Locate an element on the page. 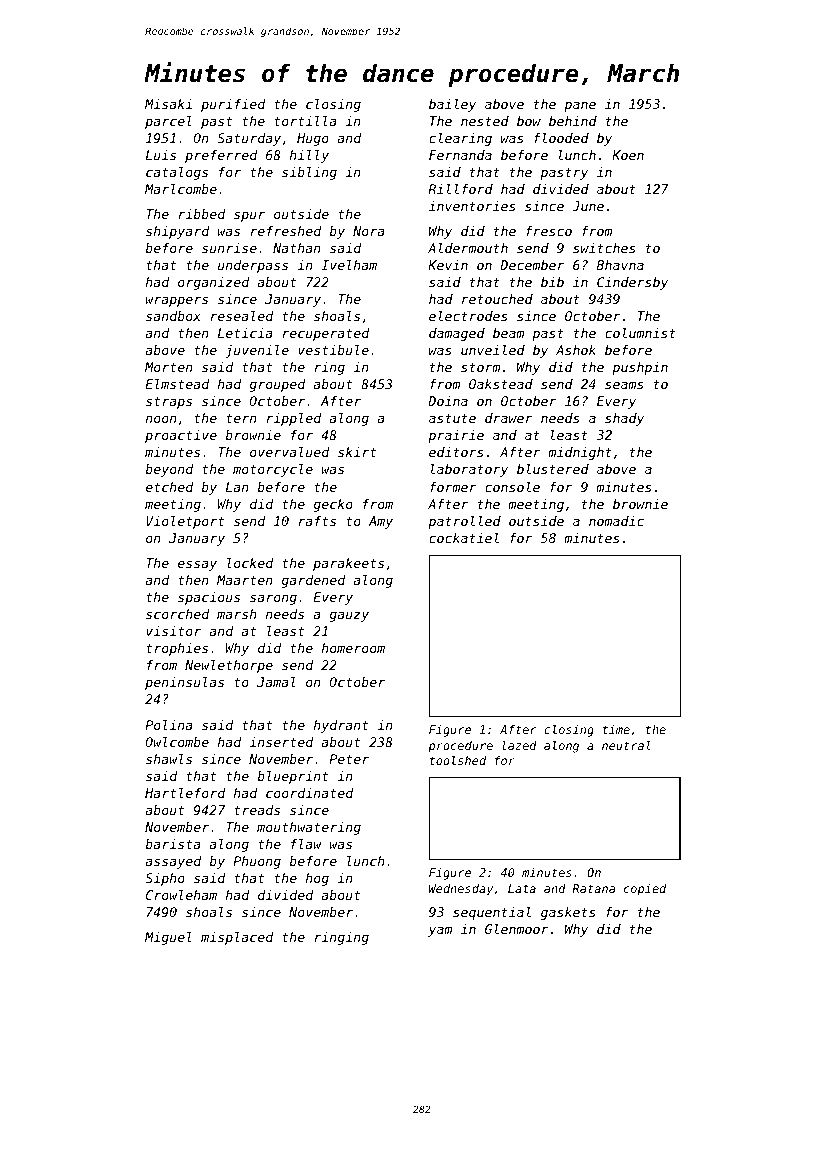 The image size is (826, 1172). editors is located at coordinates (456, 452).
